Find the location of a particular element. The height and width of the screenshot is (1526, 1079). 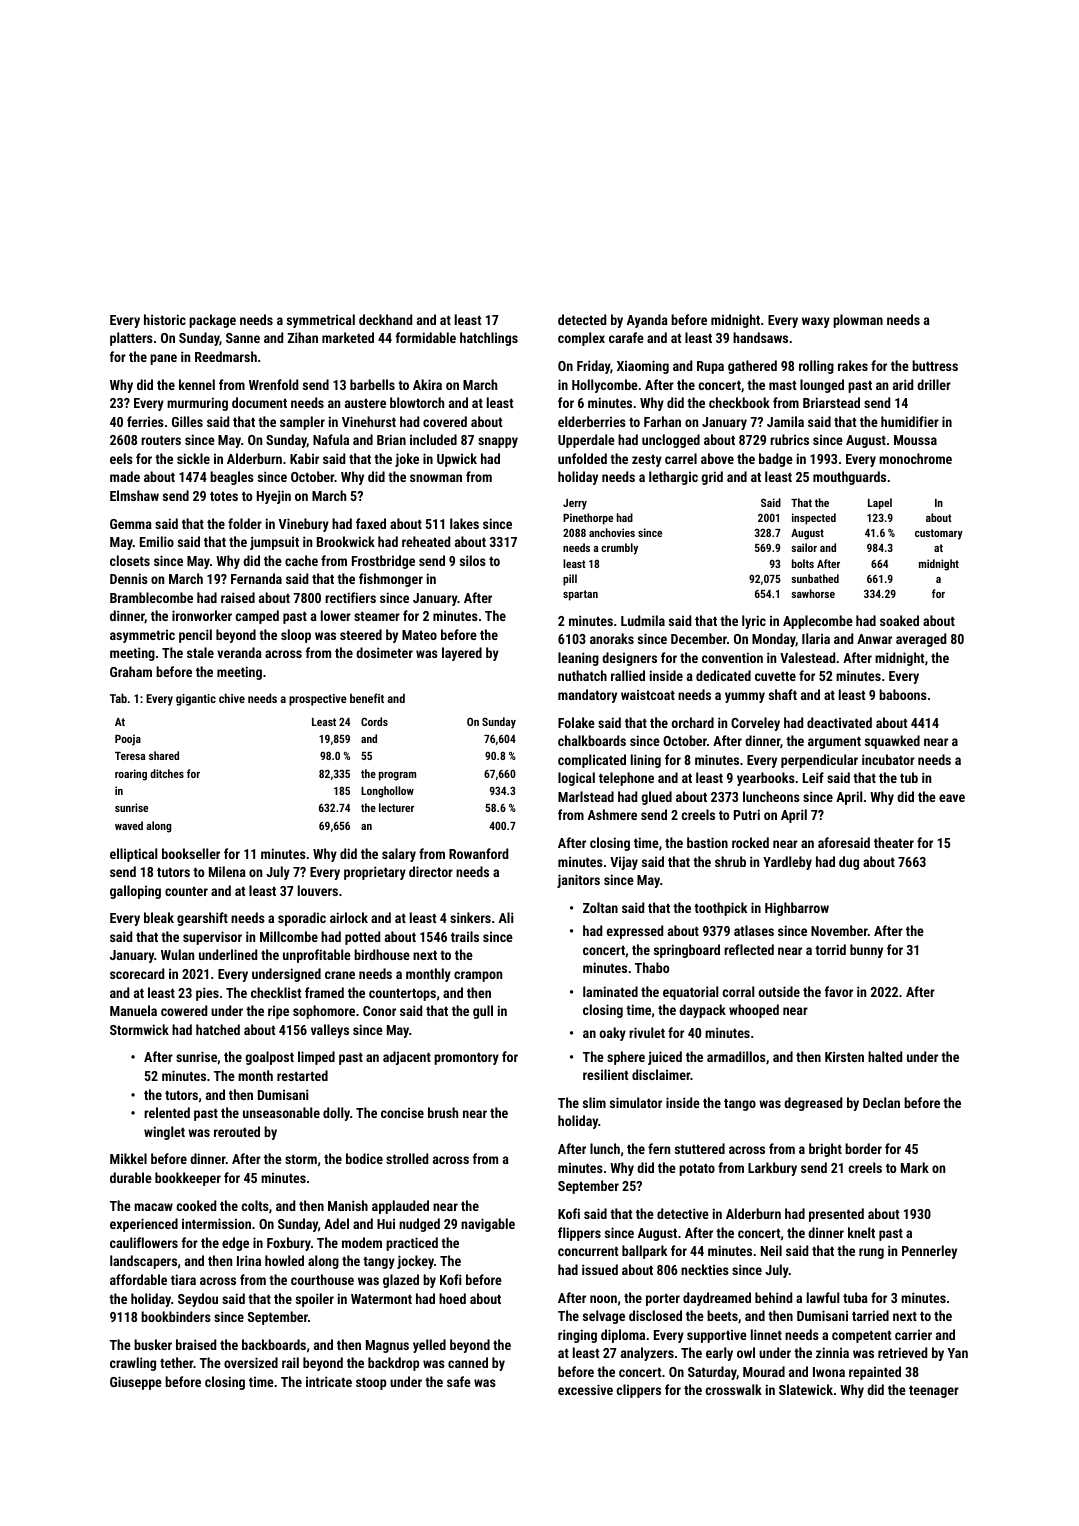

layered is located at coordinates (462, 654).
